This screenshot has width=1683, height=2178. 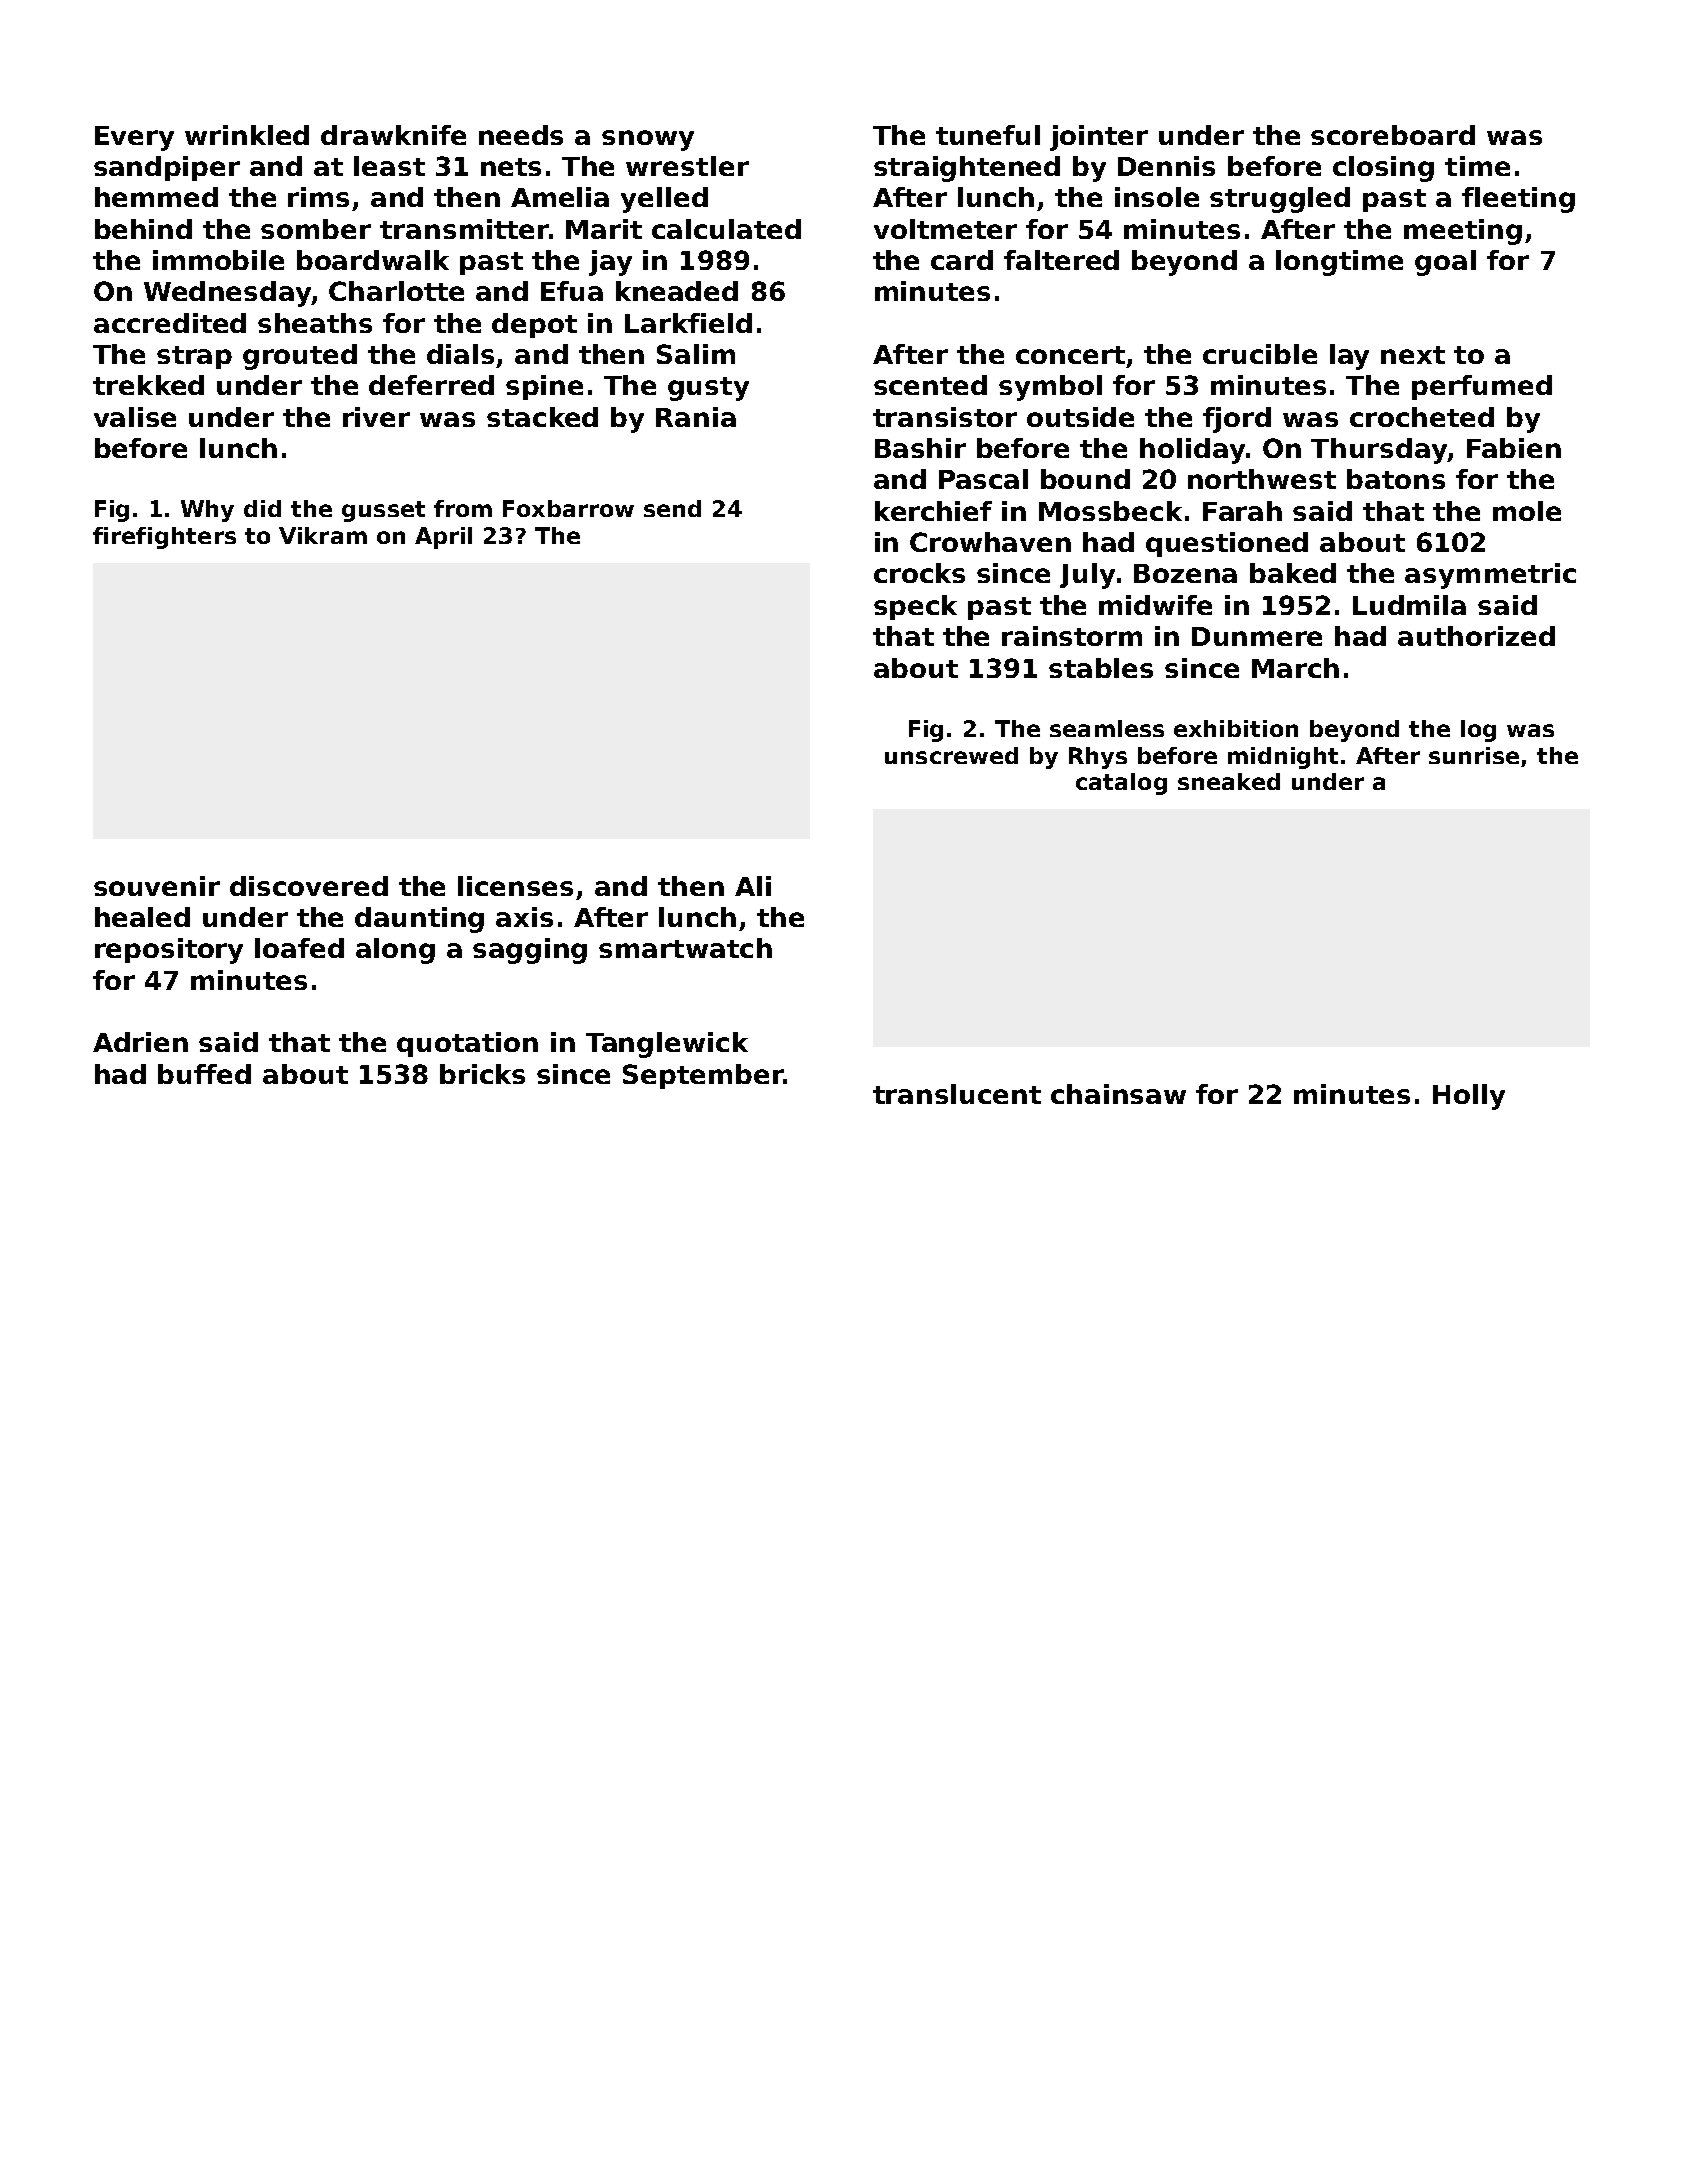 What do you see at coordinates (1393, 135) in the screenshot?
I see `scoreboard` at bounding box center [1393, 135].
